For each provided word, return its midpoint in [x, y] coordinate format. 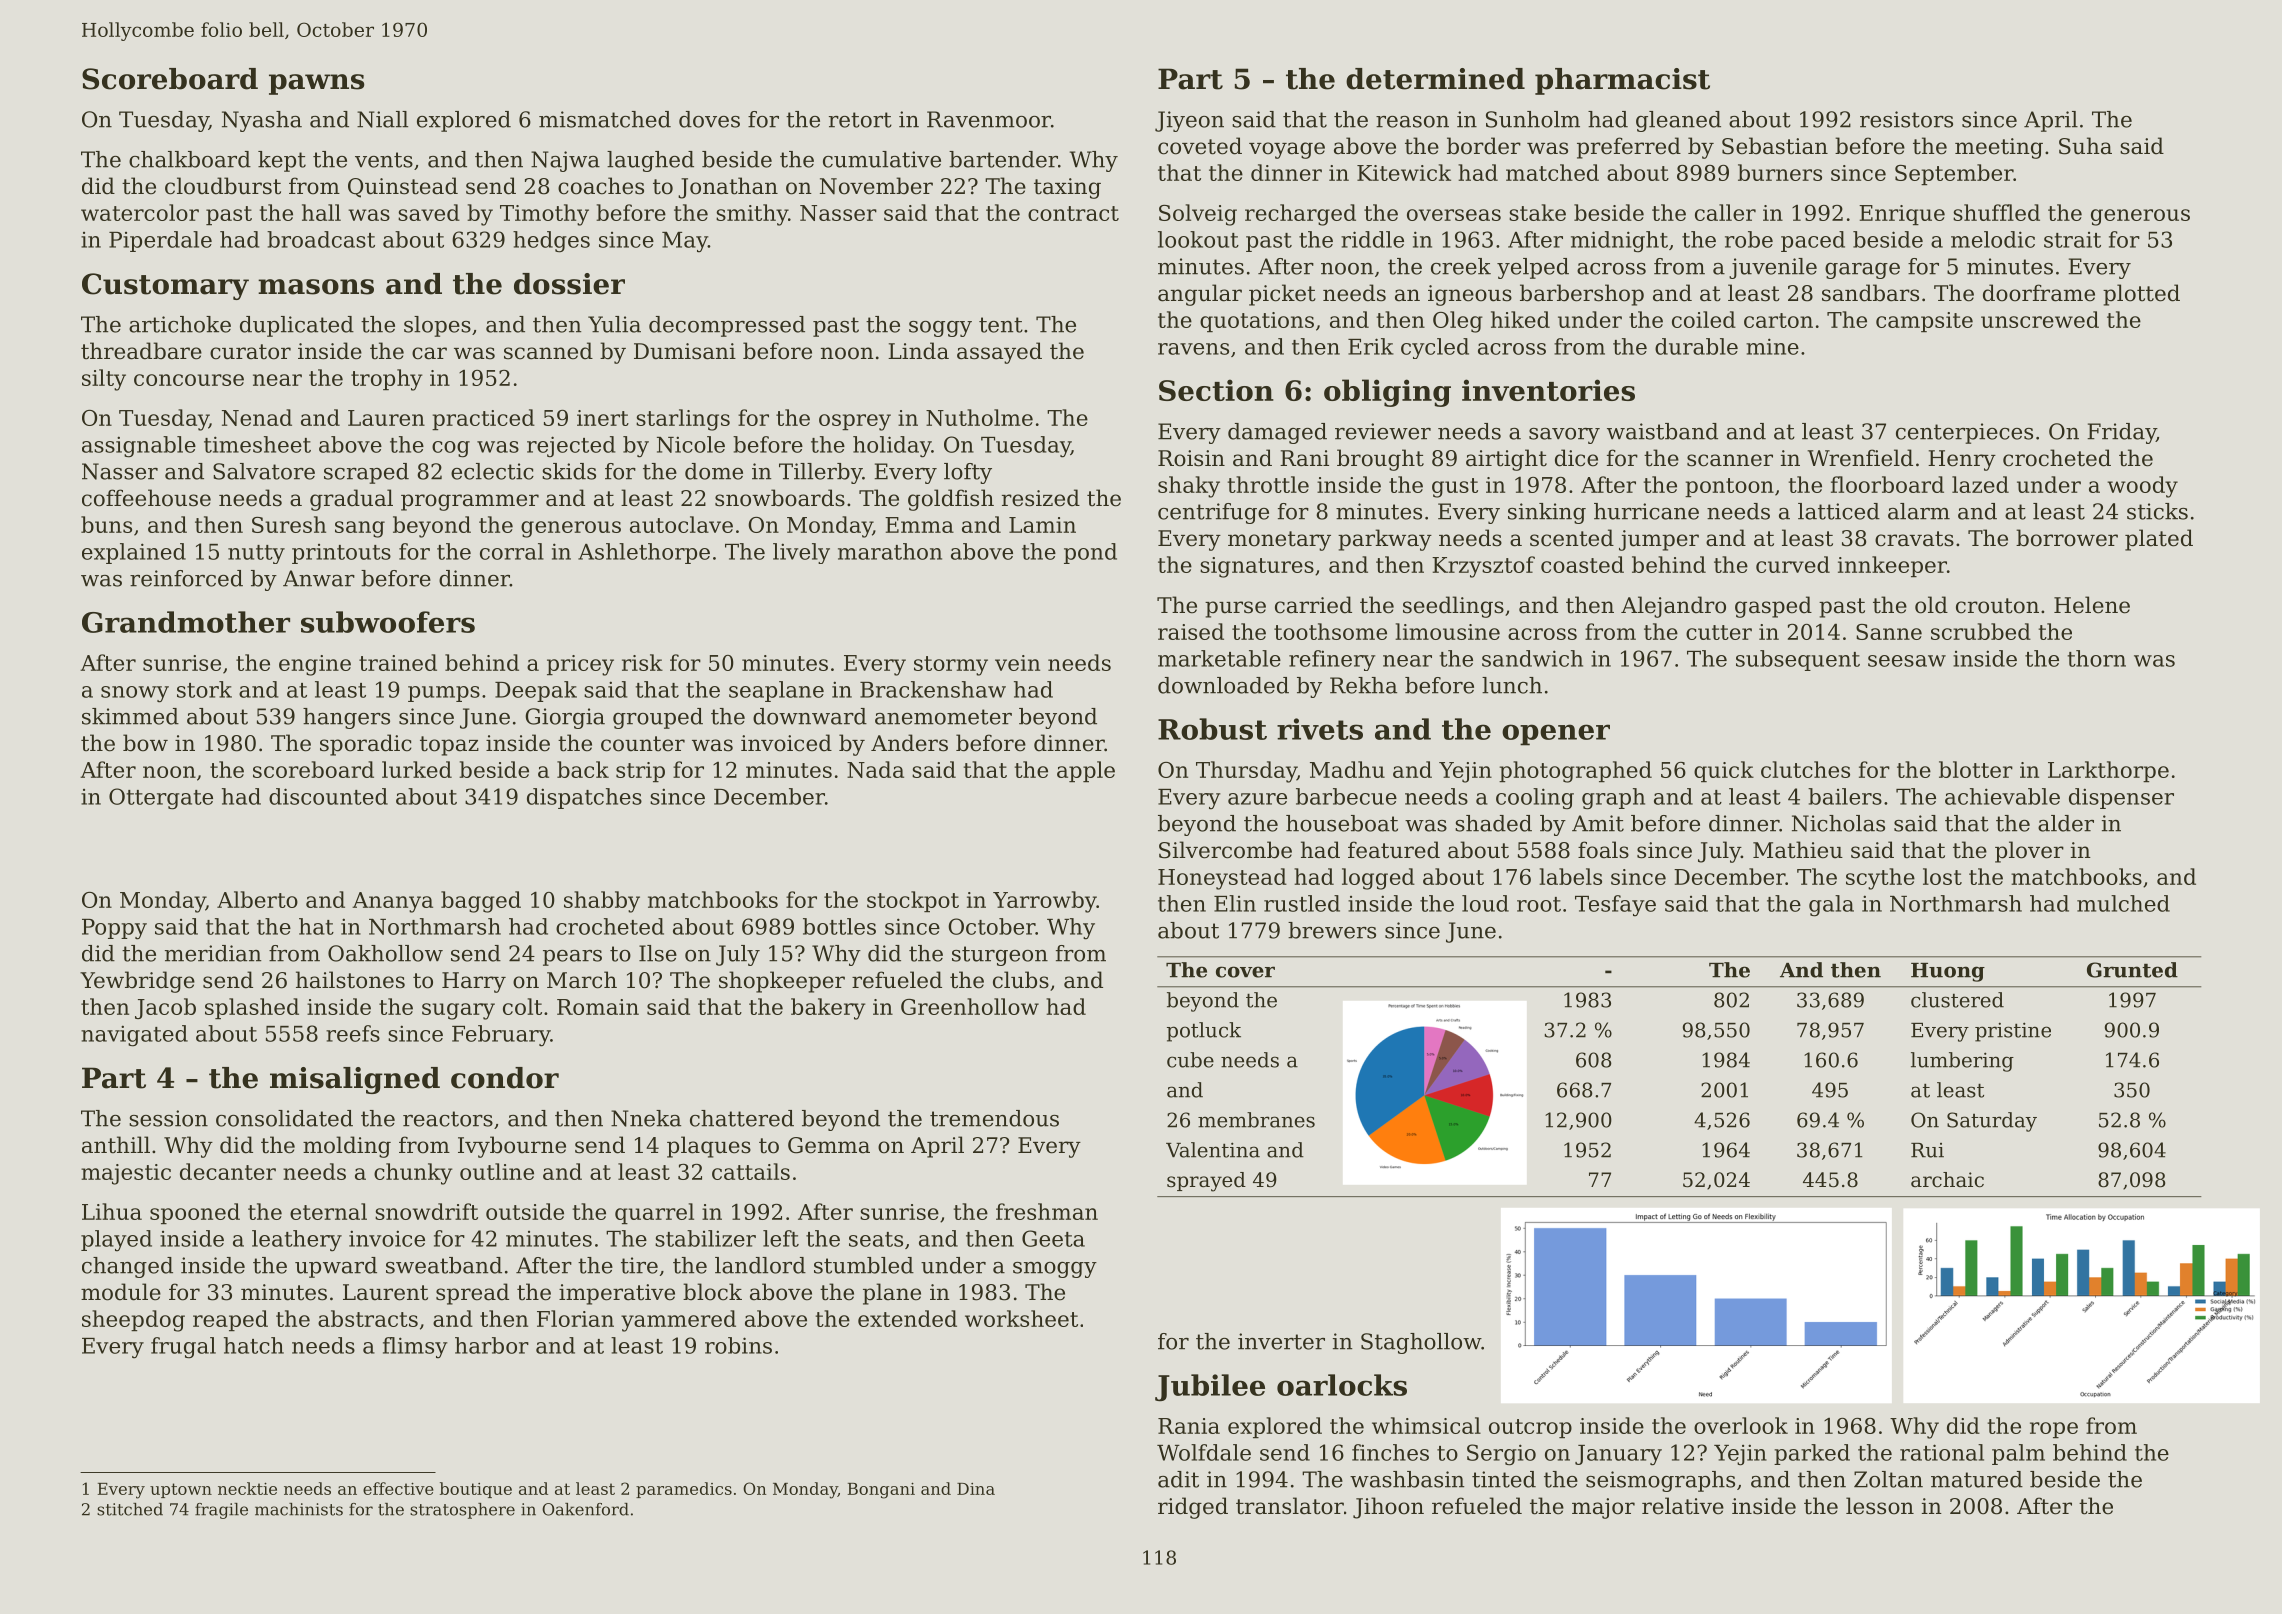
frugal [183, 1348]
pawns [316, 84]
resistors [1906, 119]
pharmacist [1622, 81]
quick [1724, 771]
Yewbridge [137, 982]
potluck [1204, 1032]
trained [398, 662]
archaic [1947, 1180]
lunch [1512, 685]
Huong [1948, 972]
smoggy [1055, 1270]
